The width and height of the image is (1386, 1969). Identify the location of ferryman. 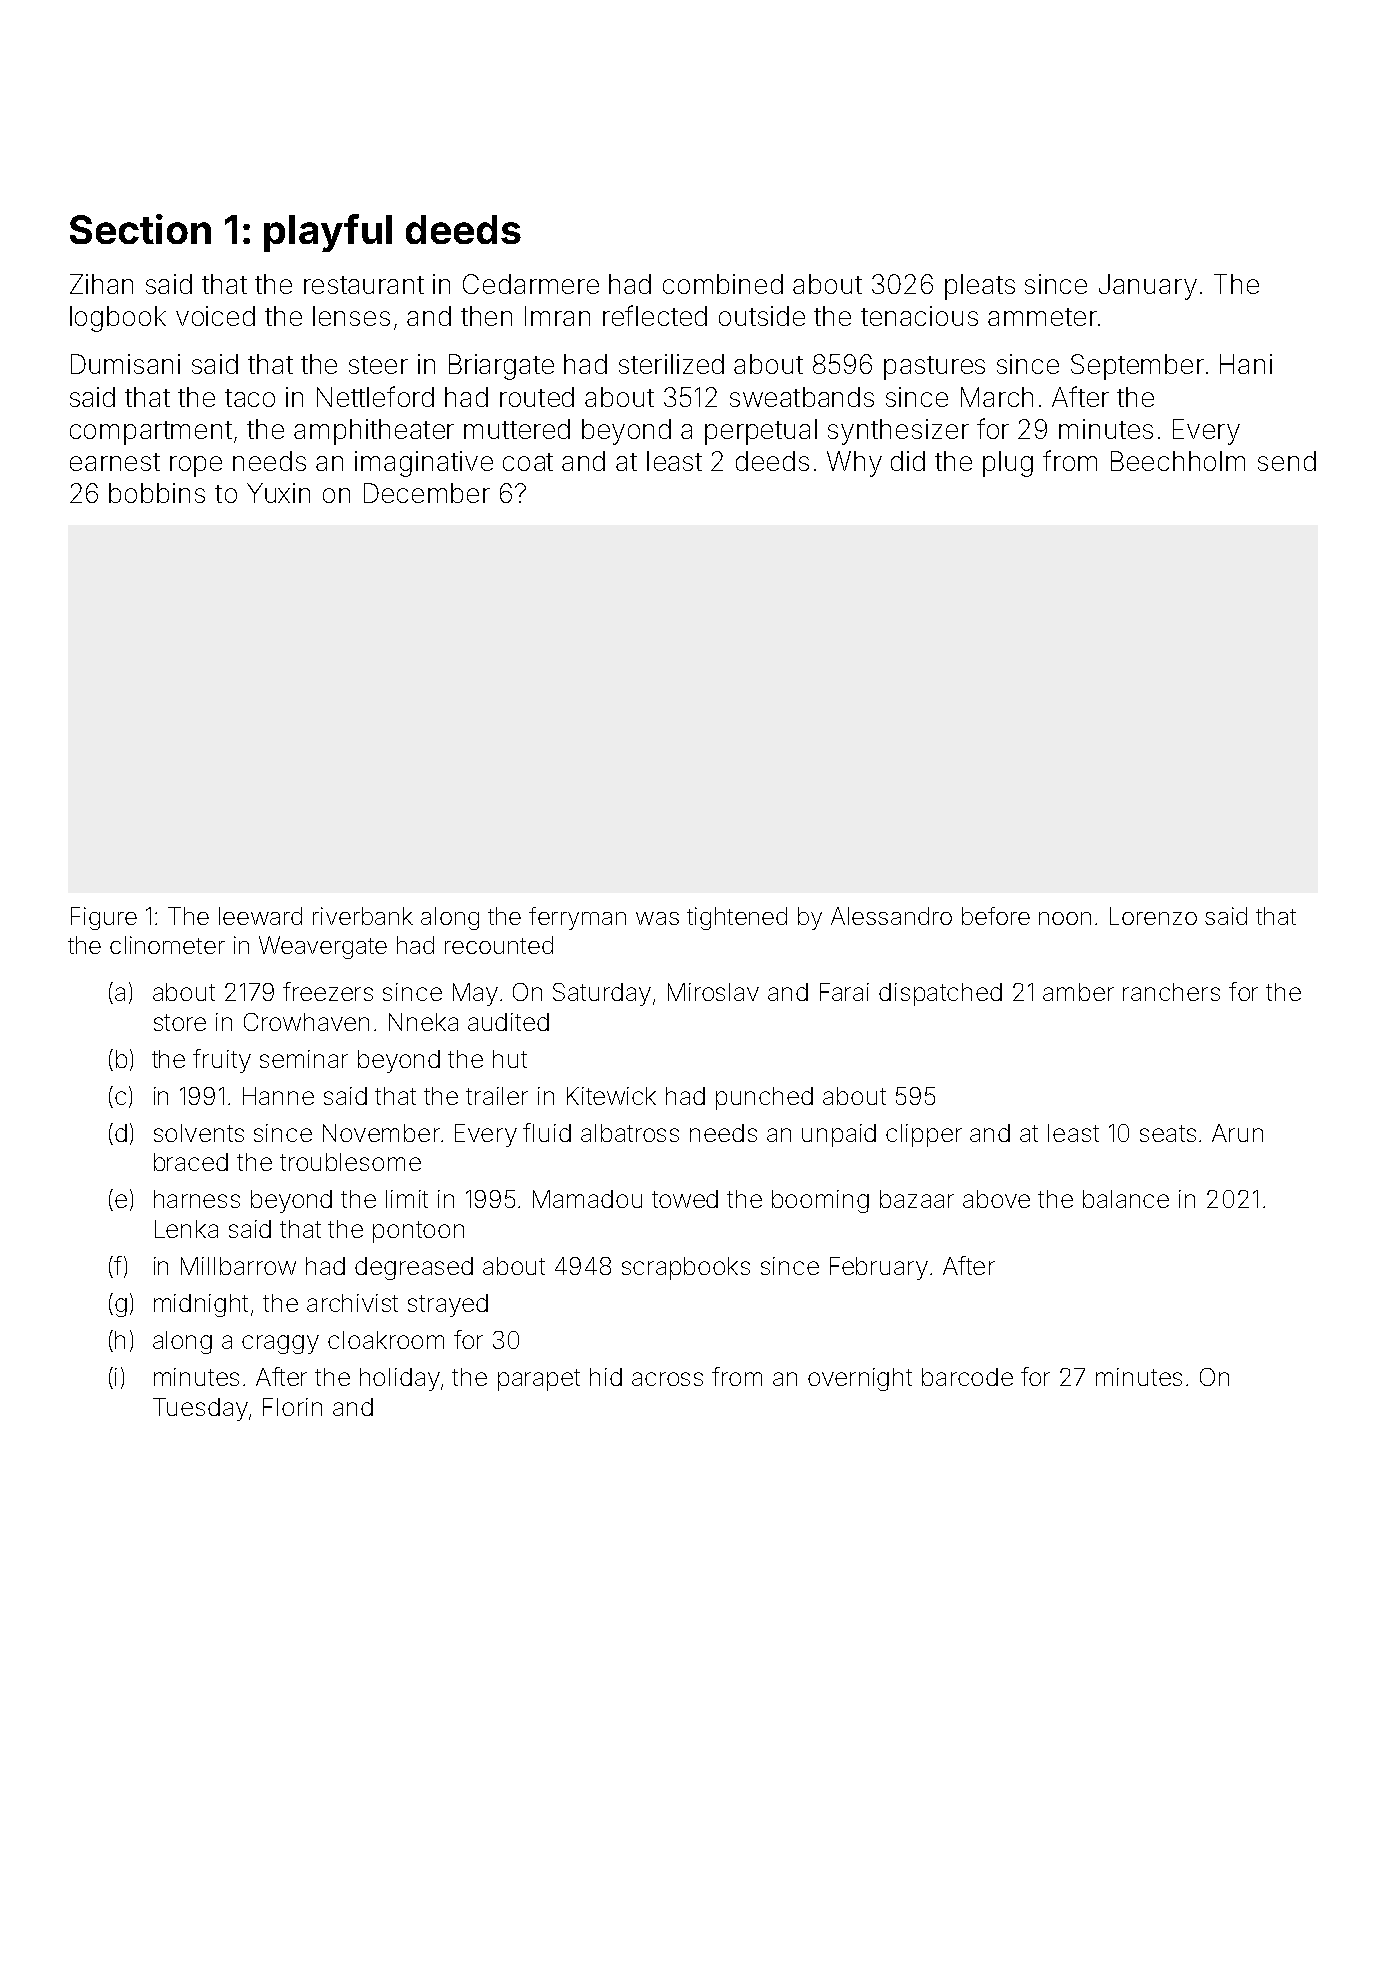
(577, 918).
